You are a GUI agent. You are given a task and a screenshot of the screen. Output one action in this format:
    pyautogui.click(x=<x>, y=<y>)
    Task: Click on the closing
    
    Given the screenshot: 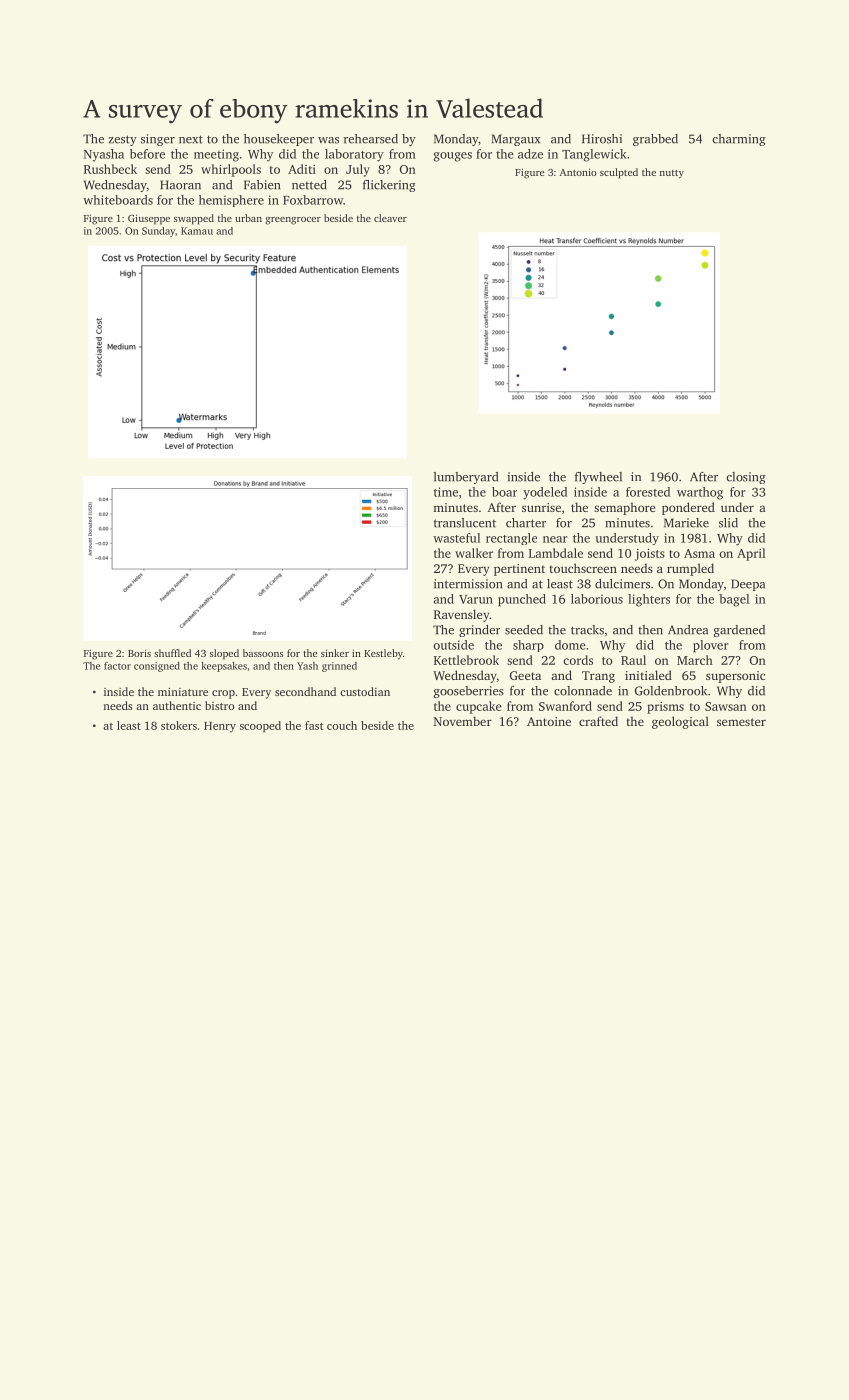 What is the action you would take?
    pyautogui.click(x=746, y=478)
